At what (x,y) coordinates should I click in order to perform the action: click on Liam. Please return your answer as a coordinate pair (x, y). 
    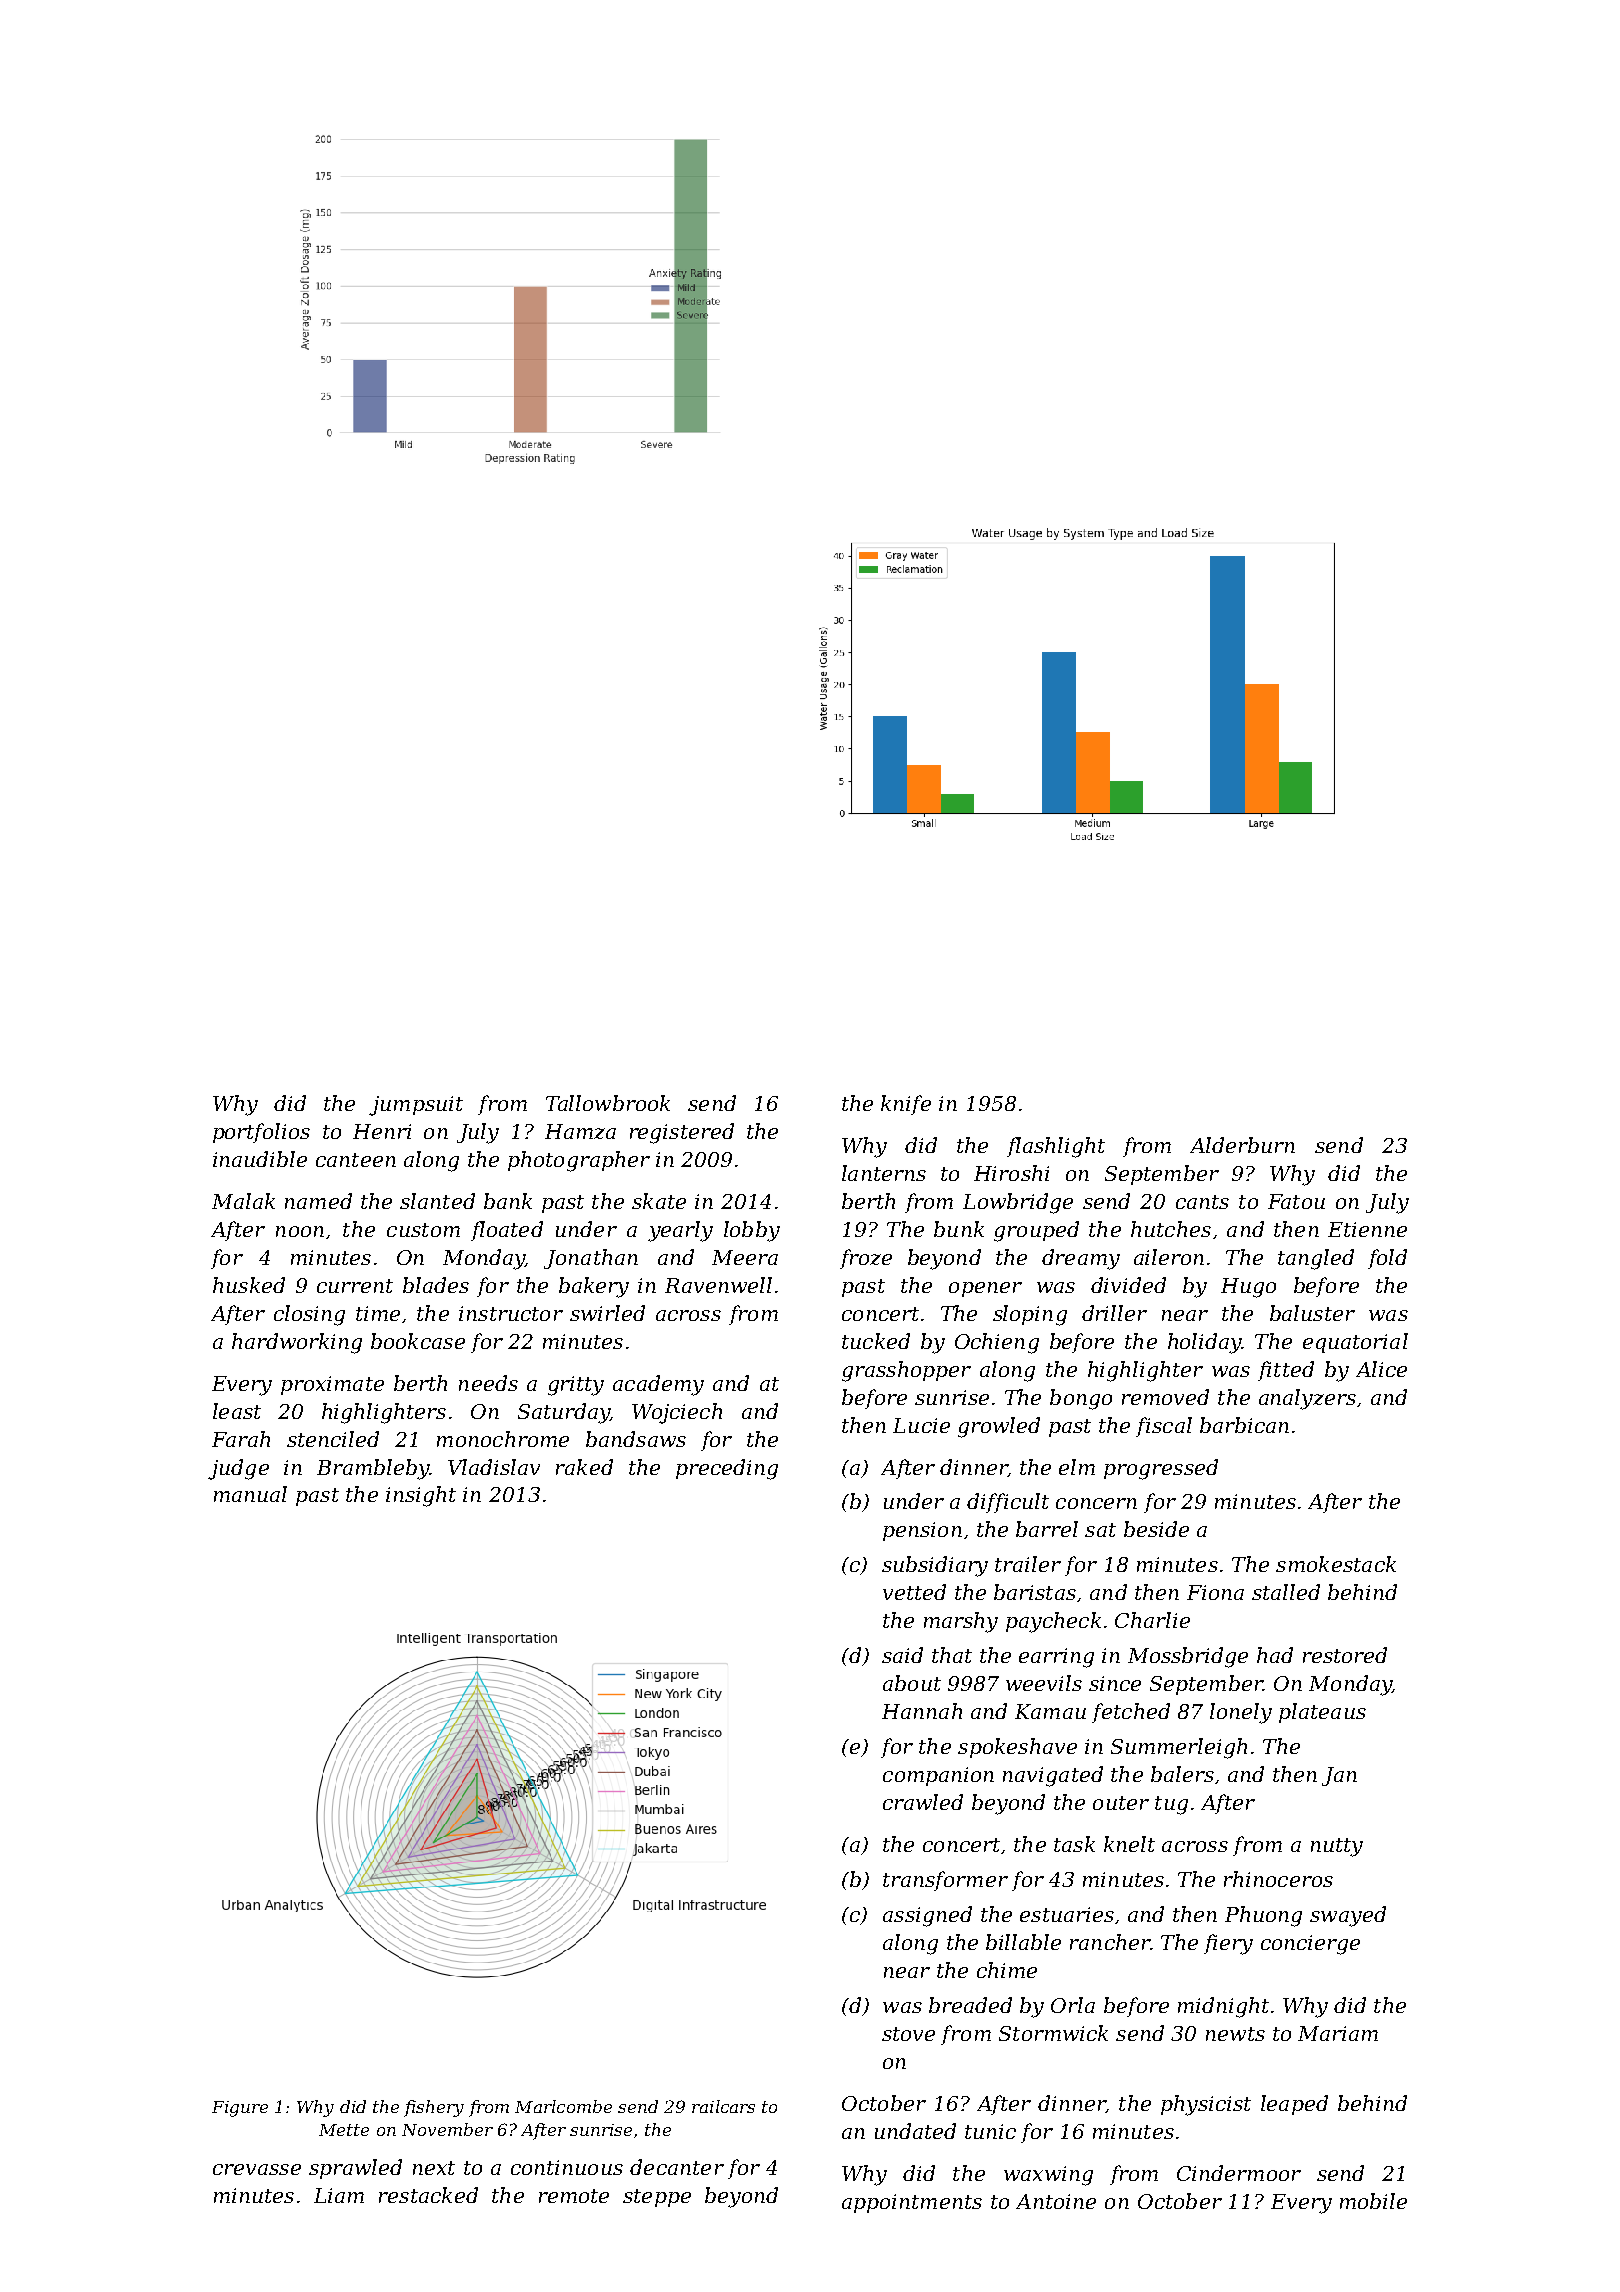
    Looking at the image, I should click on (339, 2195).
